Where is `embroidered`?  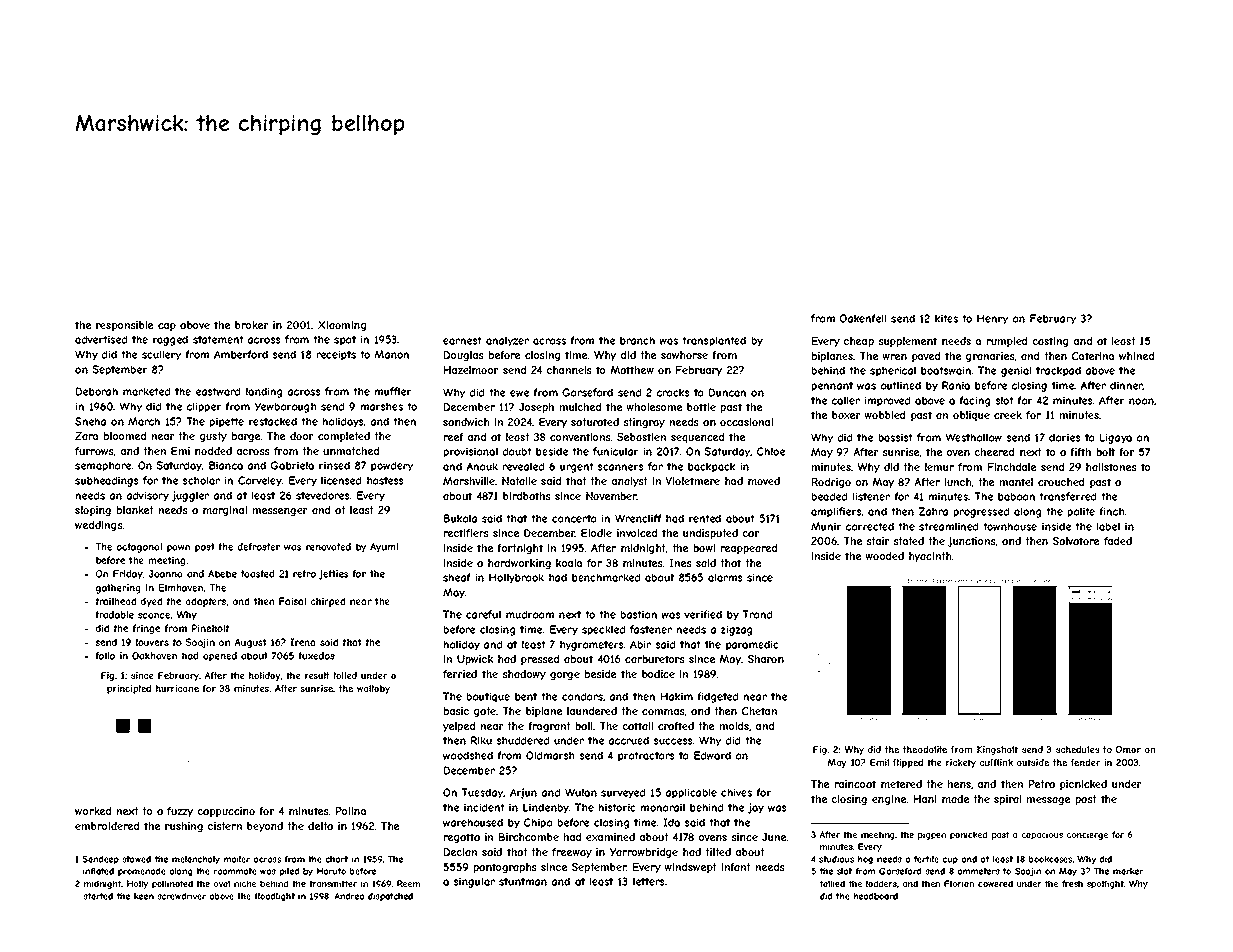
embroidered is located at coordinates (107, 826).
